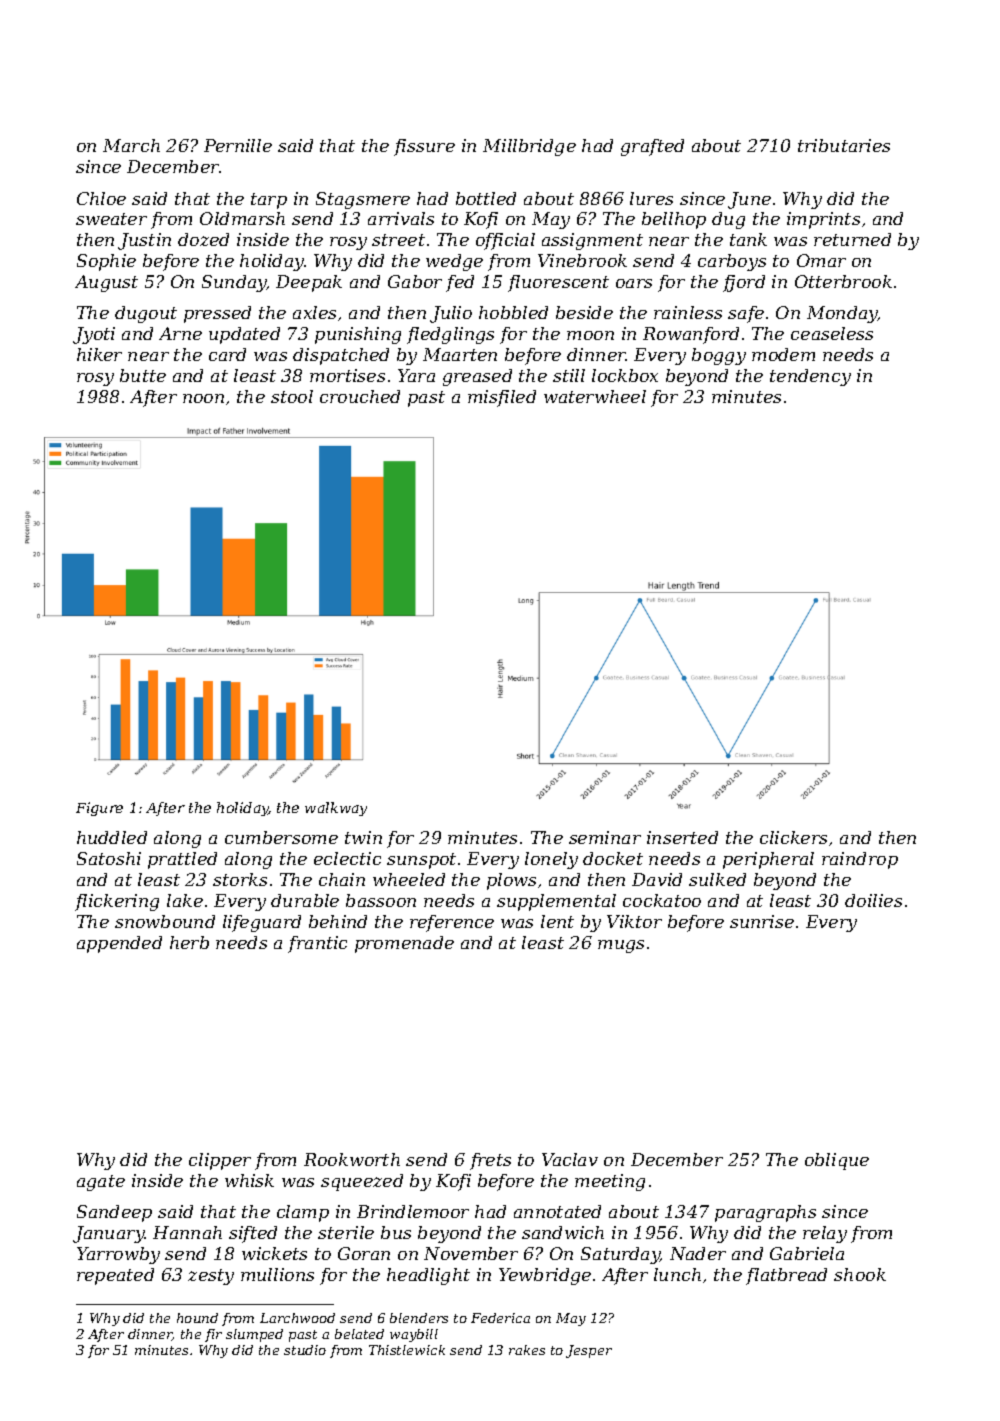  Describe the element at coordinates (605, 837) in the screenshot. I see `seminar` at that location.
